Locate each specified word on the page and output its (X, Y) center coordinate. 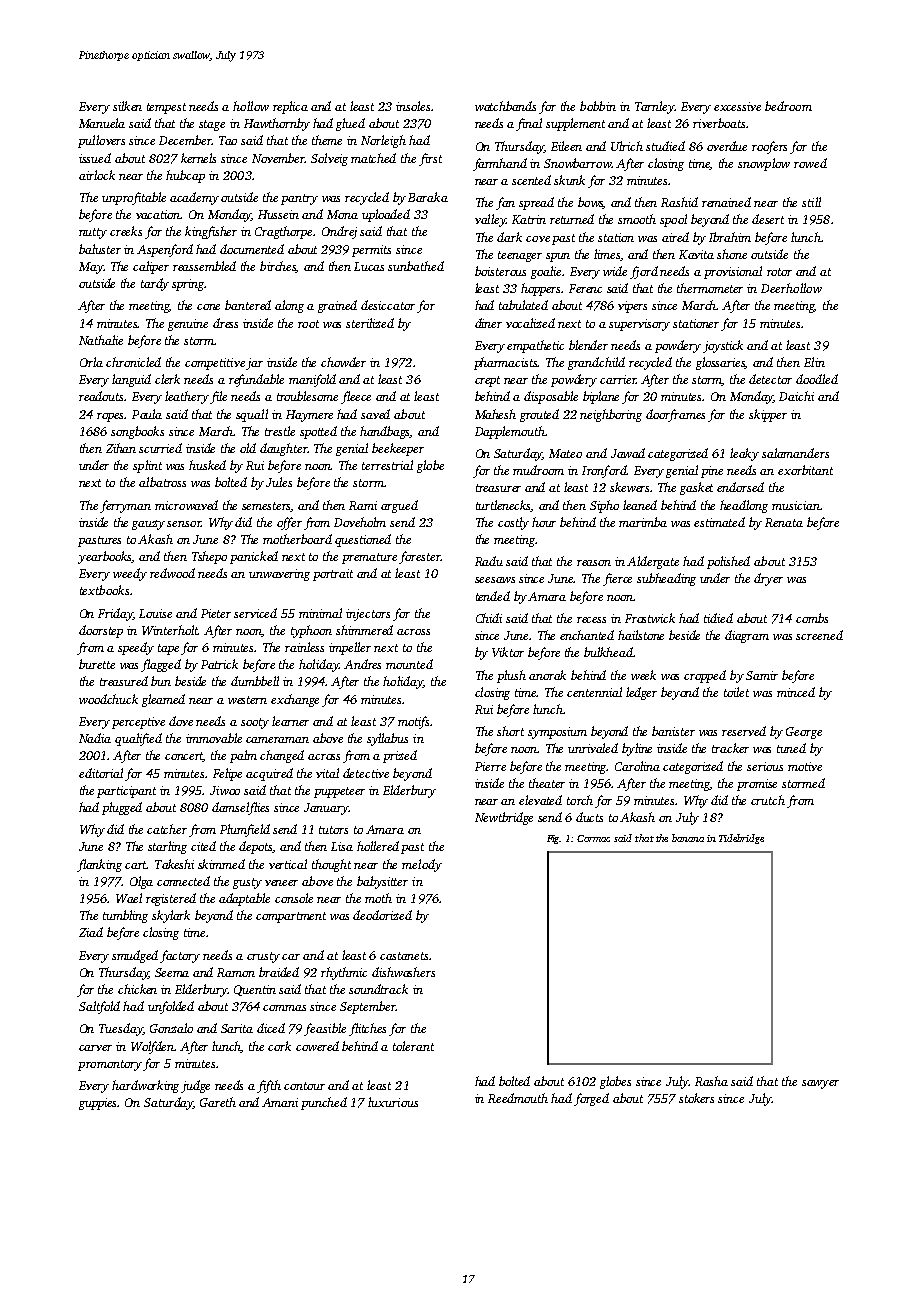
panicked (254, 557)
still (811, 202)
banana (688, 838)
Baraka (428, 197)
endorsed (740, 487)
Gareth (218, 1102)
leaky (744, 454)
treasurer (498, 488)
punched (324, 1103)
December (185, 140)
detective (366, 773)
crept (487, 381)
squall (252, 415)
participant (126, 792)
